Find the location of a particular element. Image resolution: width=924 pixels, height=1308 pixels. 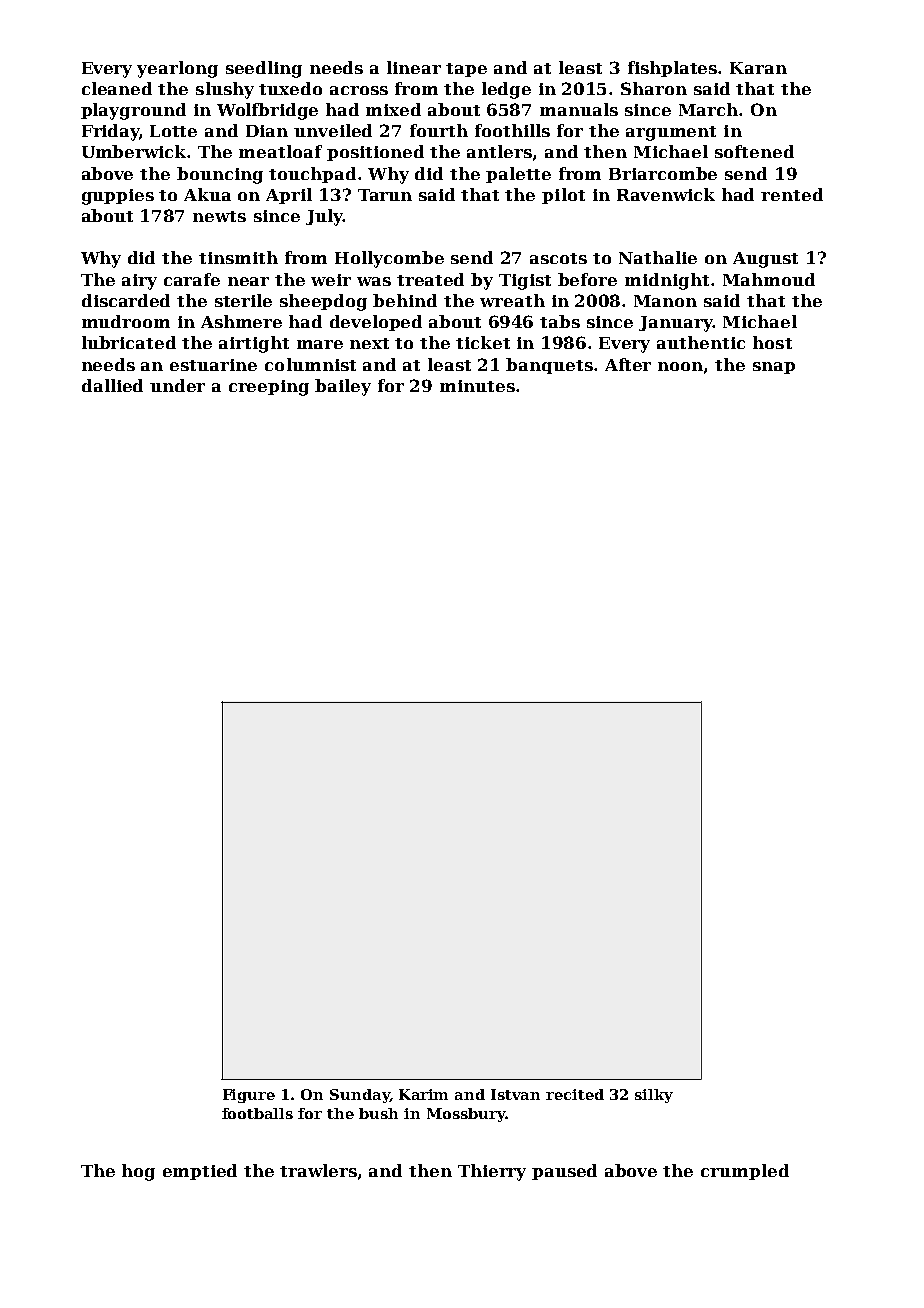

rented is located at coordinates (792, 194).
